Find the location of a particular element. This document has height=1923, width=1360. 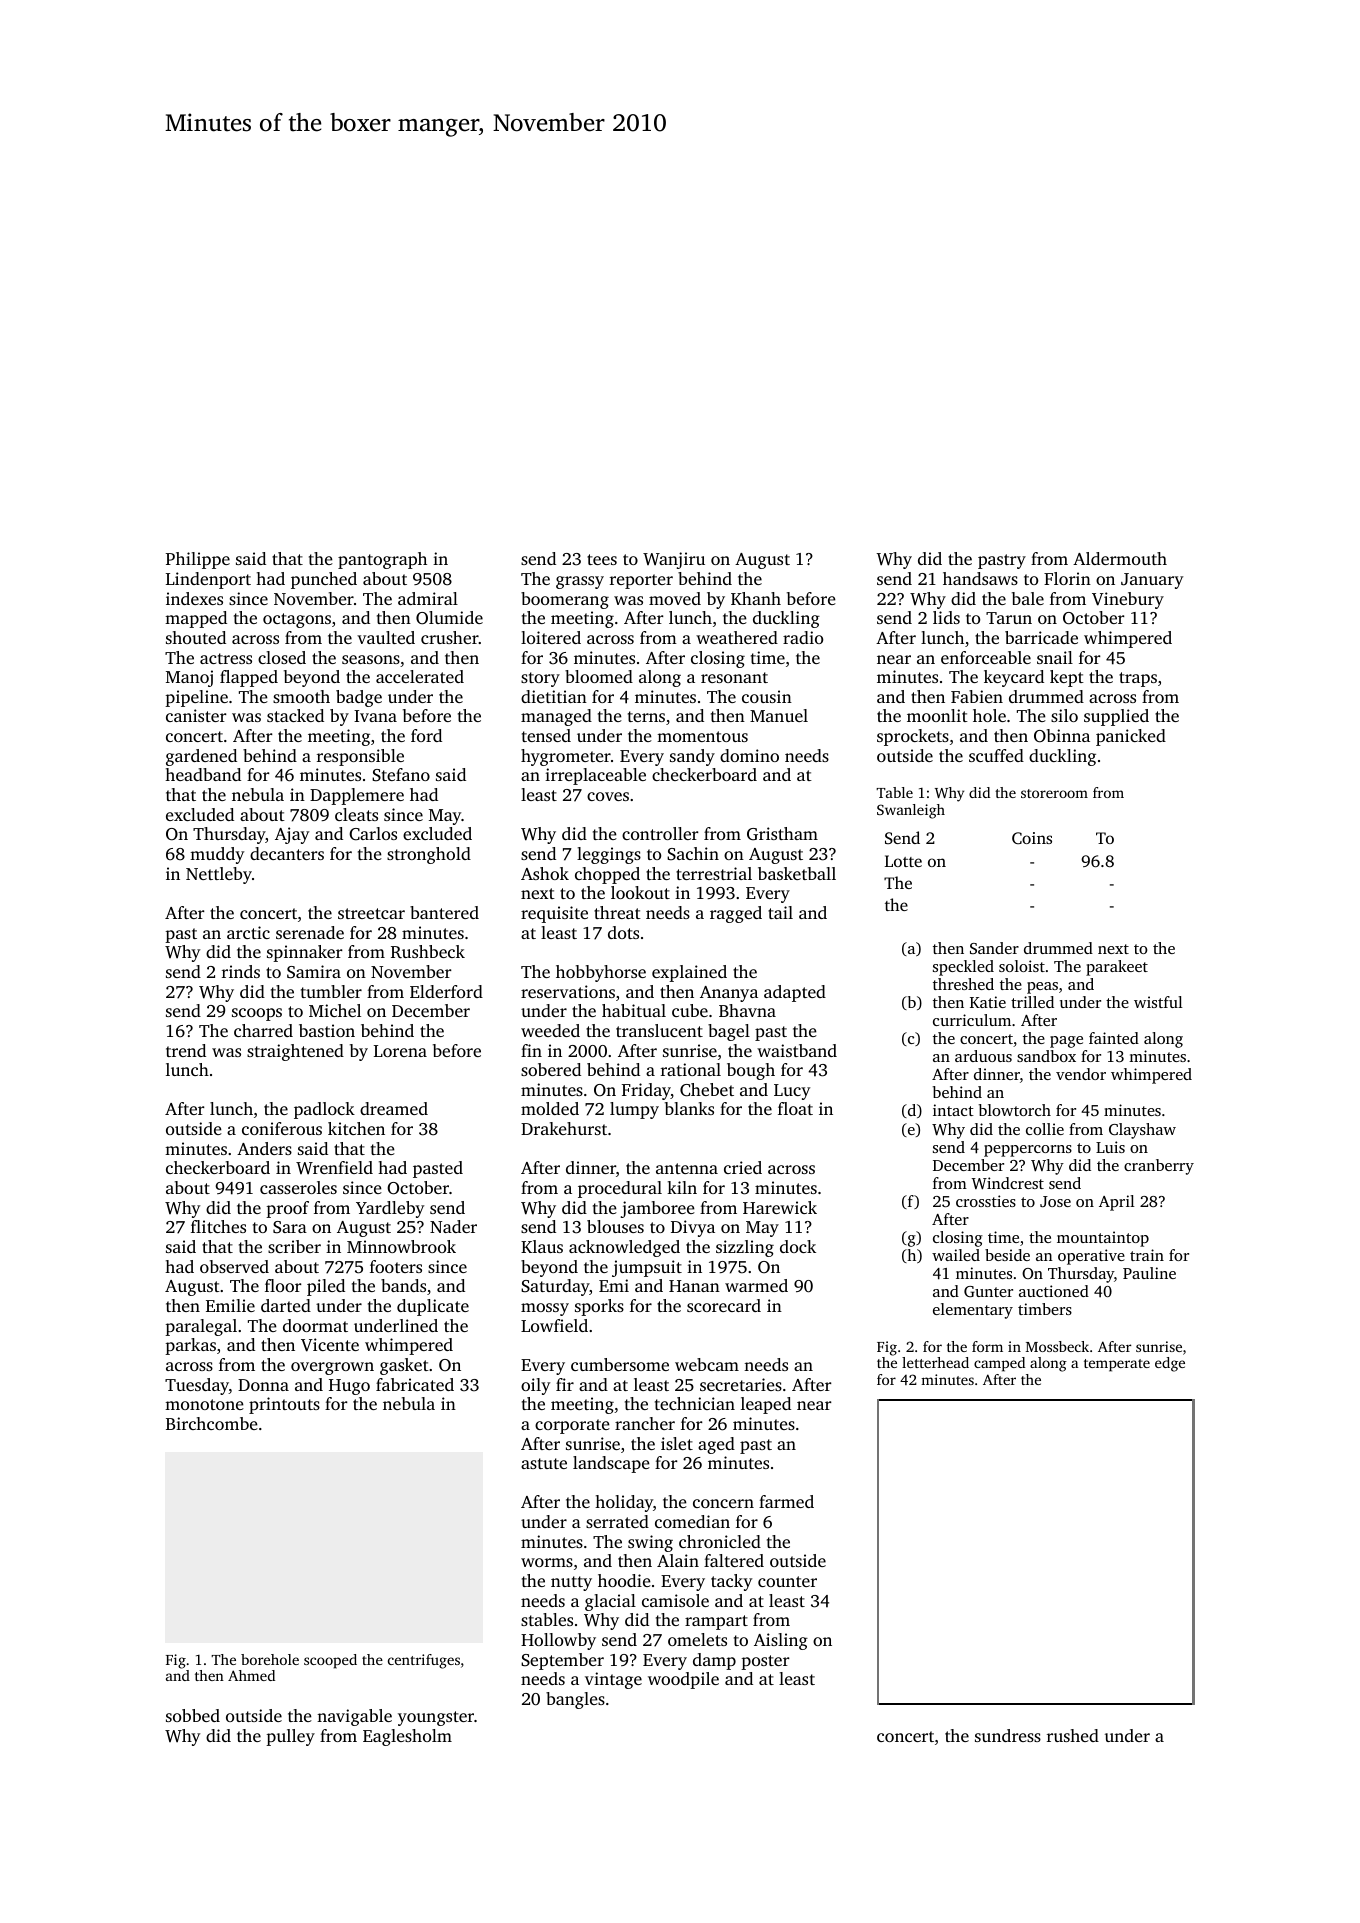

cranberry is located at coordinates (1159, 1167).
